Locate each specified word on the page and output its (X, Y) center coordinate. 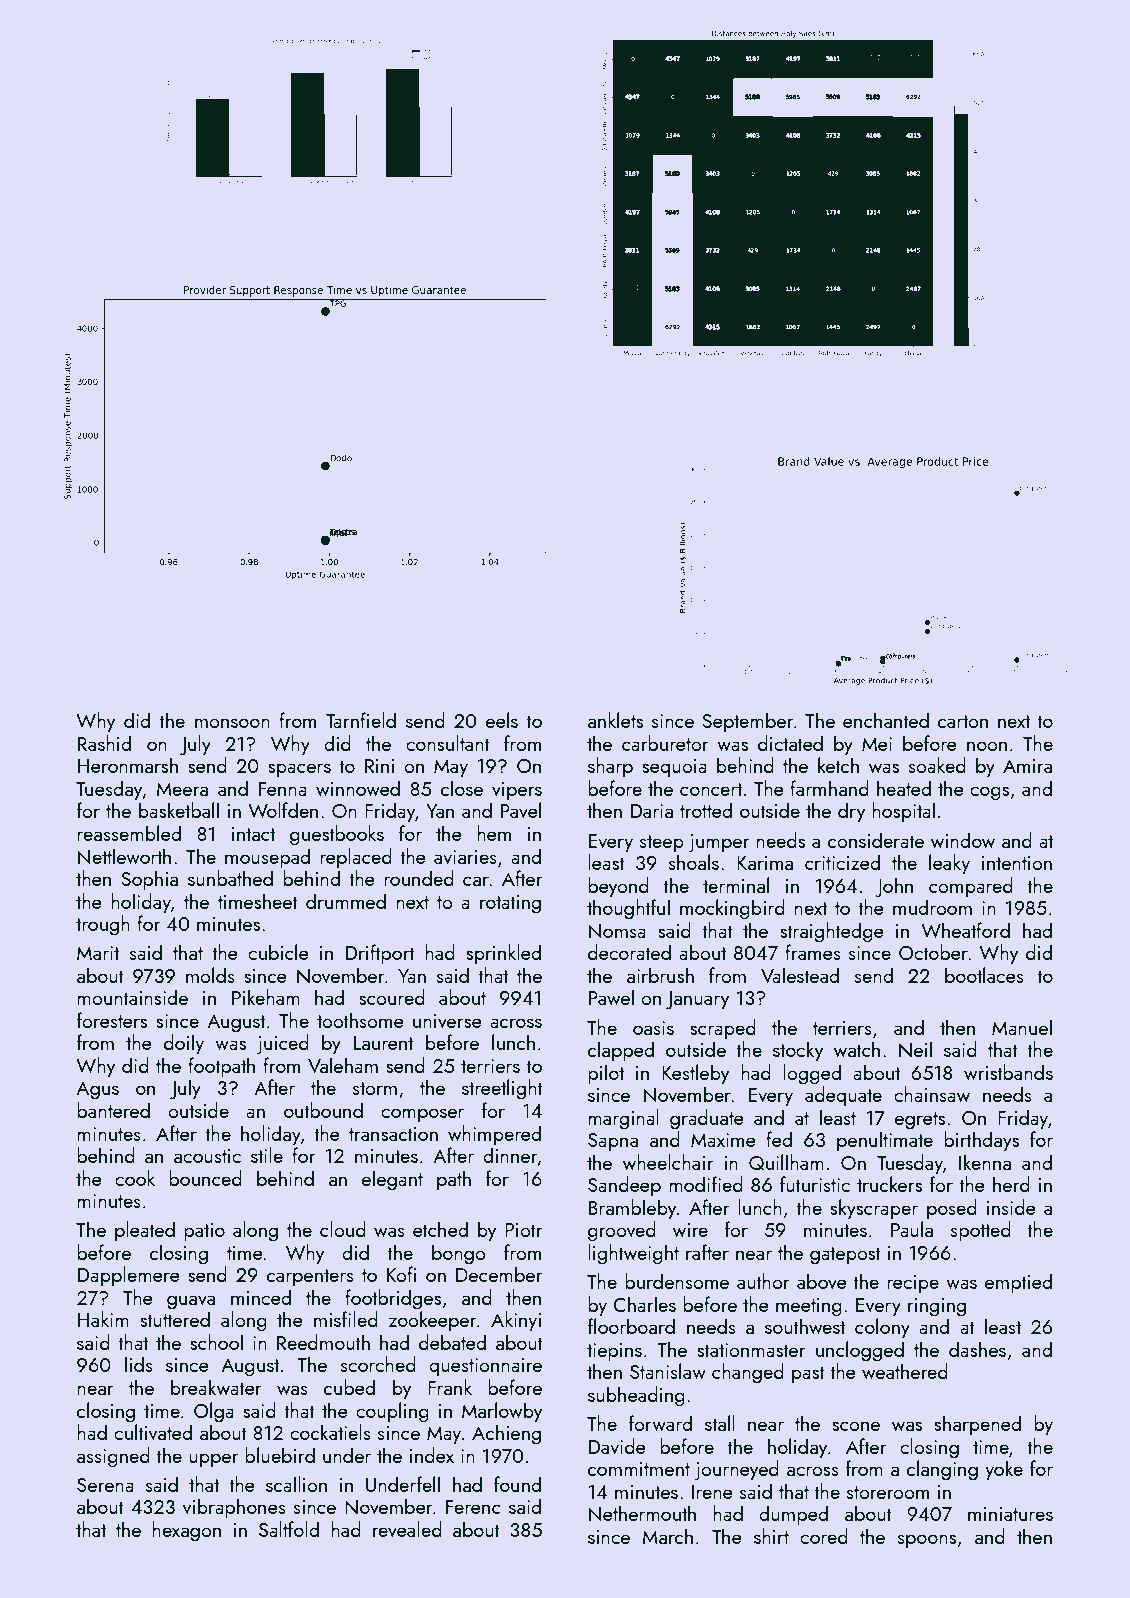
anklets (615, 720)
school (216, 1342)
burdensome (677, 1281)
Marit (98, 953)
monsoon (232, 723)
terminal (736, 885)
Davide (617, 1446)
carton (963, 721)
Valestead (800, 975)
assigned (113, 1457)
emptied (1018, 1283)
